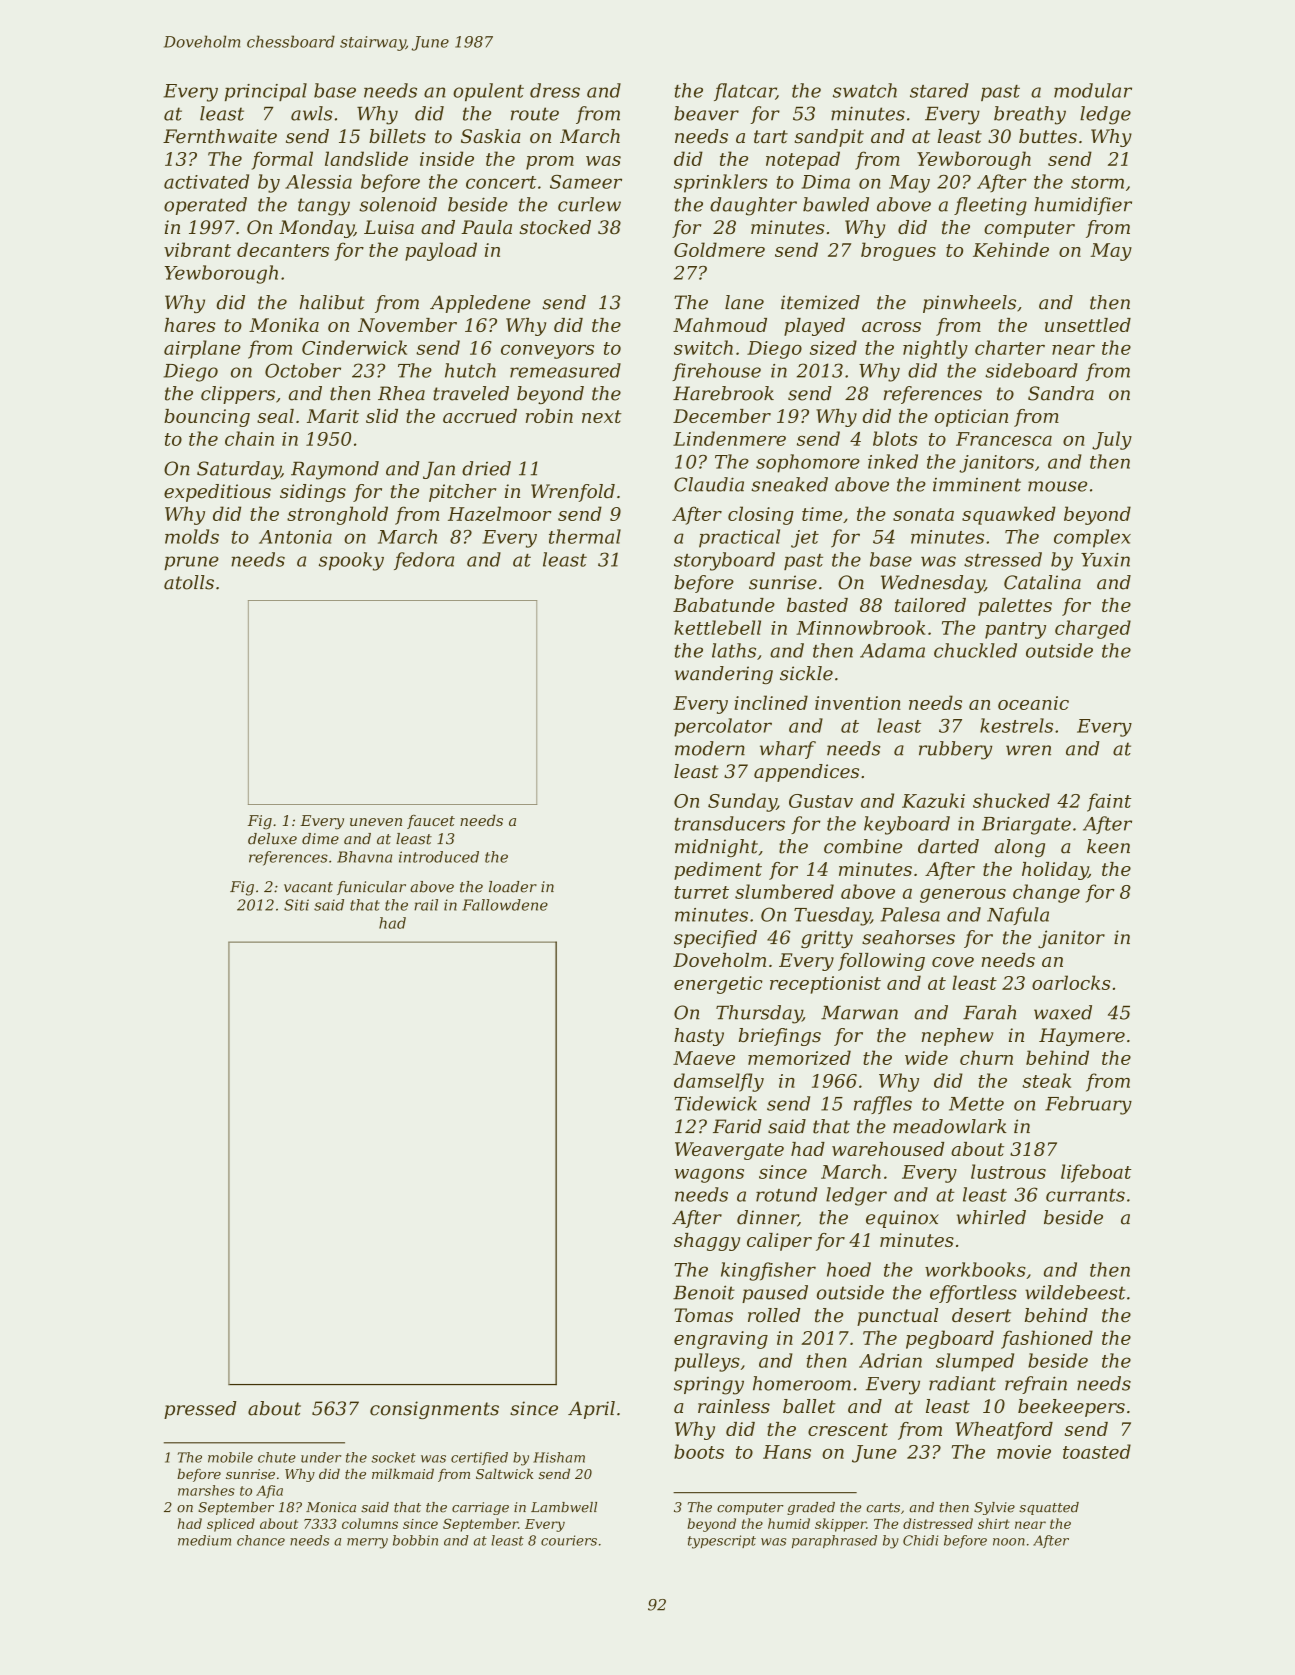  I want to click on holiday, so click(1055, 871).
